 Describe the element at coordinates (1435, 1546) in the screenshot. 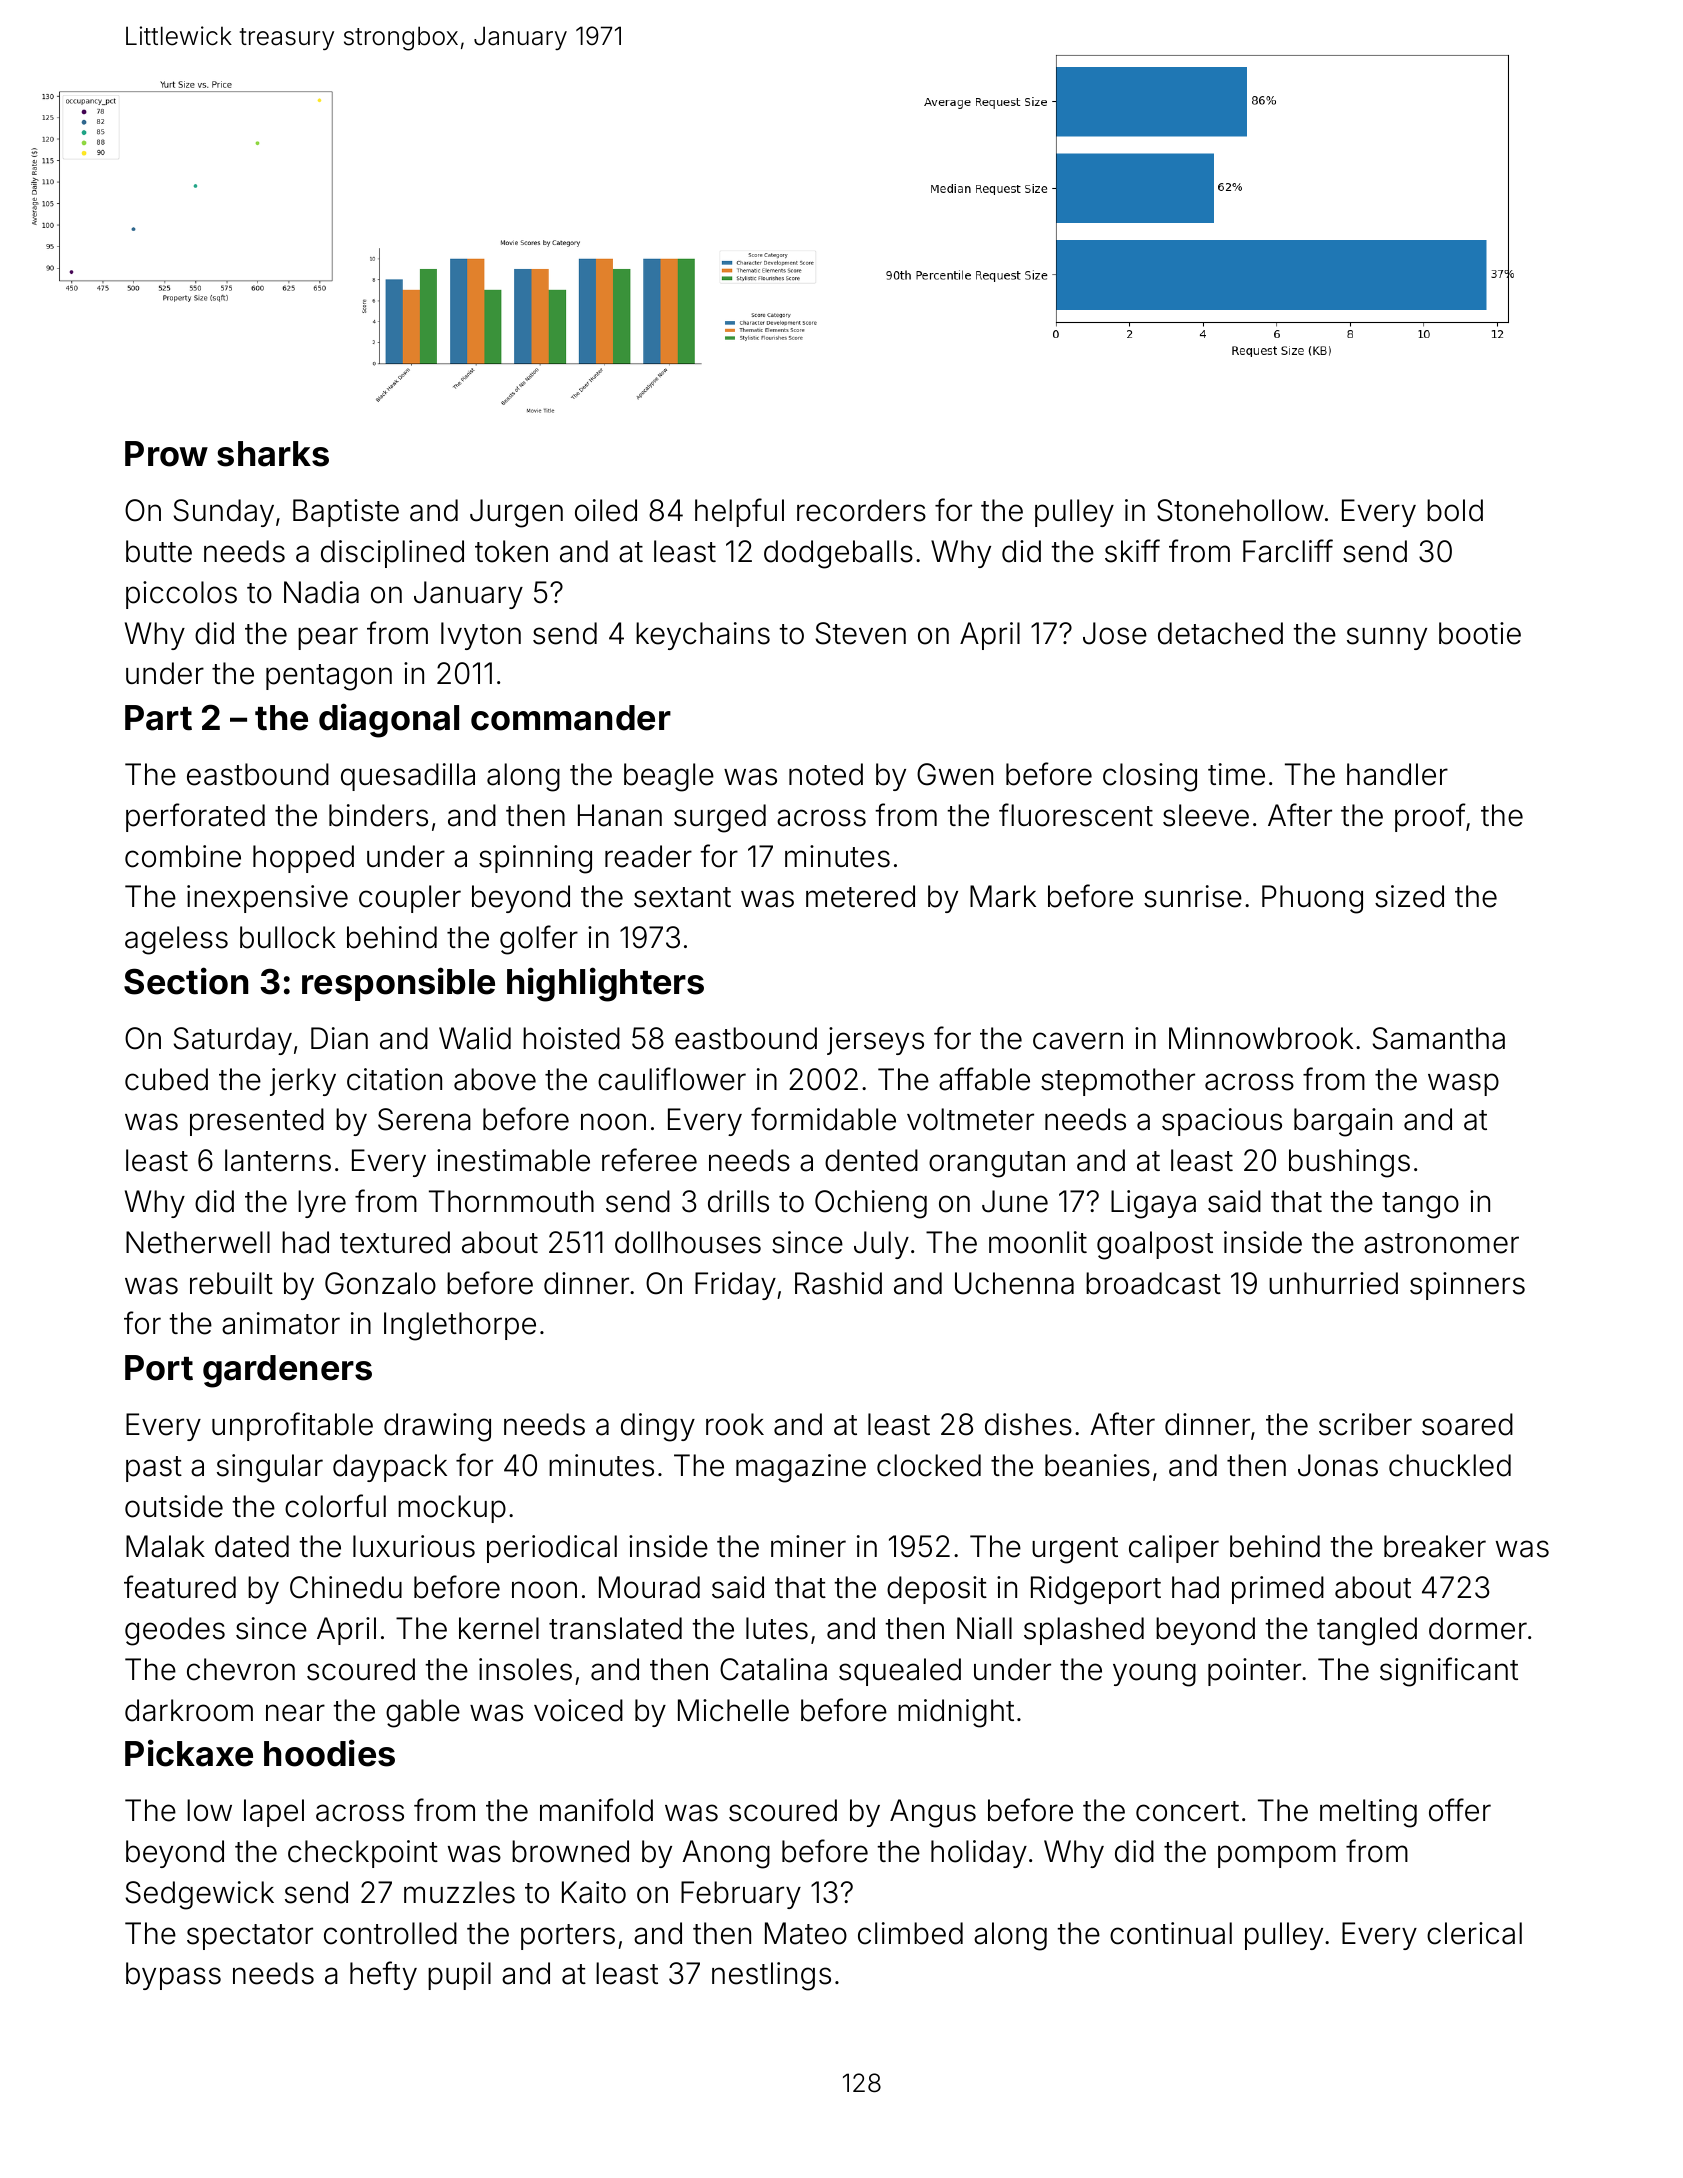

I see `breaker` at that location.
